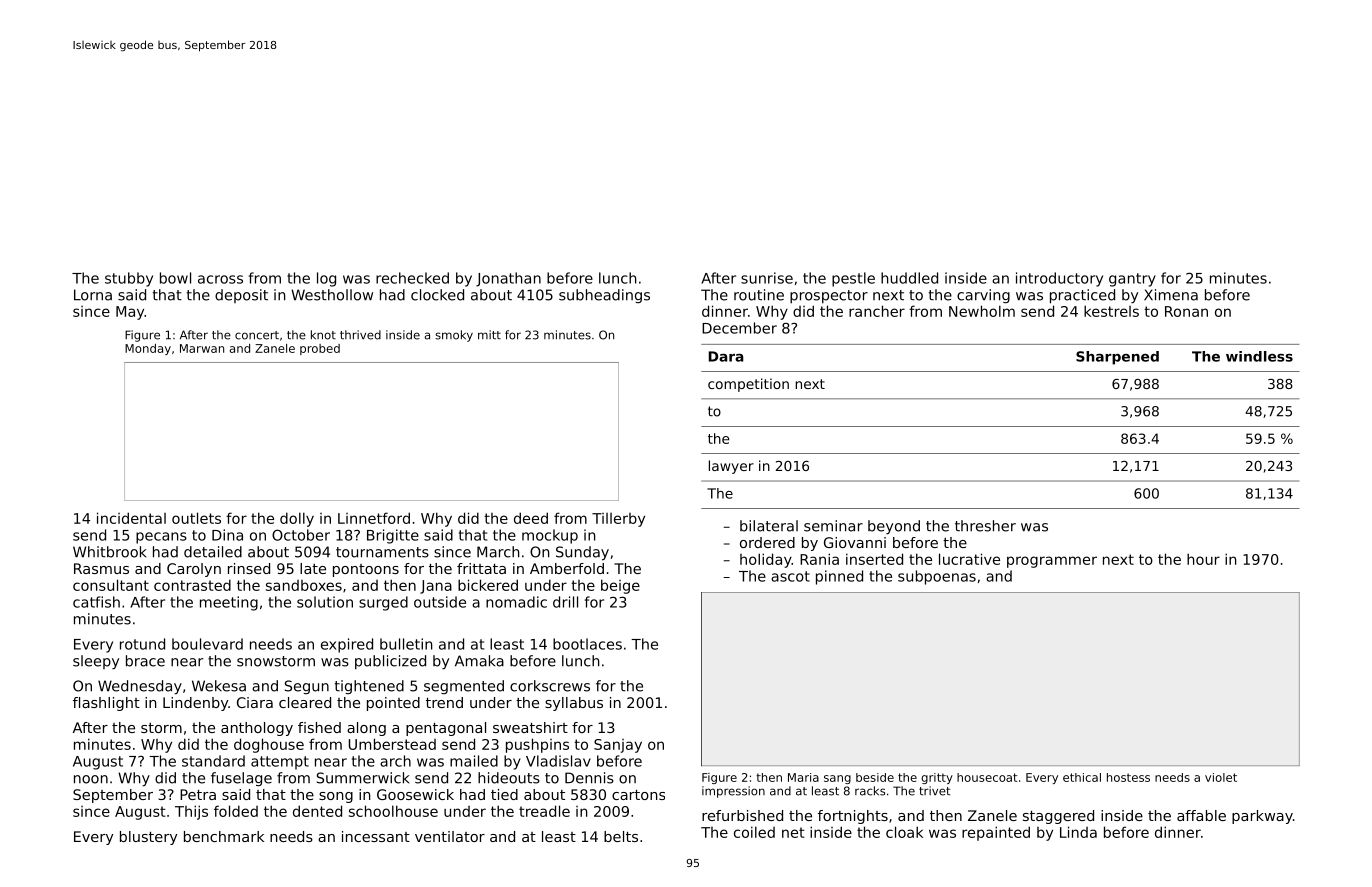 The width and height of the screenshot is (1372, 887). I want to click on windless, so click(1259, 356).
